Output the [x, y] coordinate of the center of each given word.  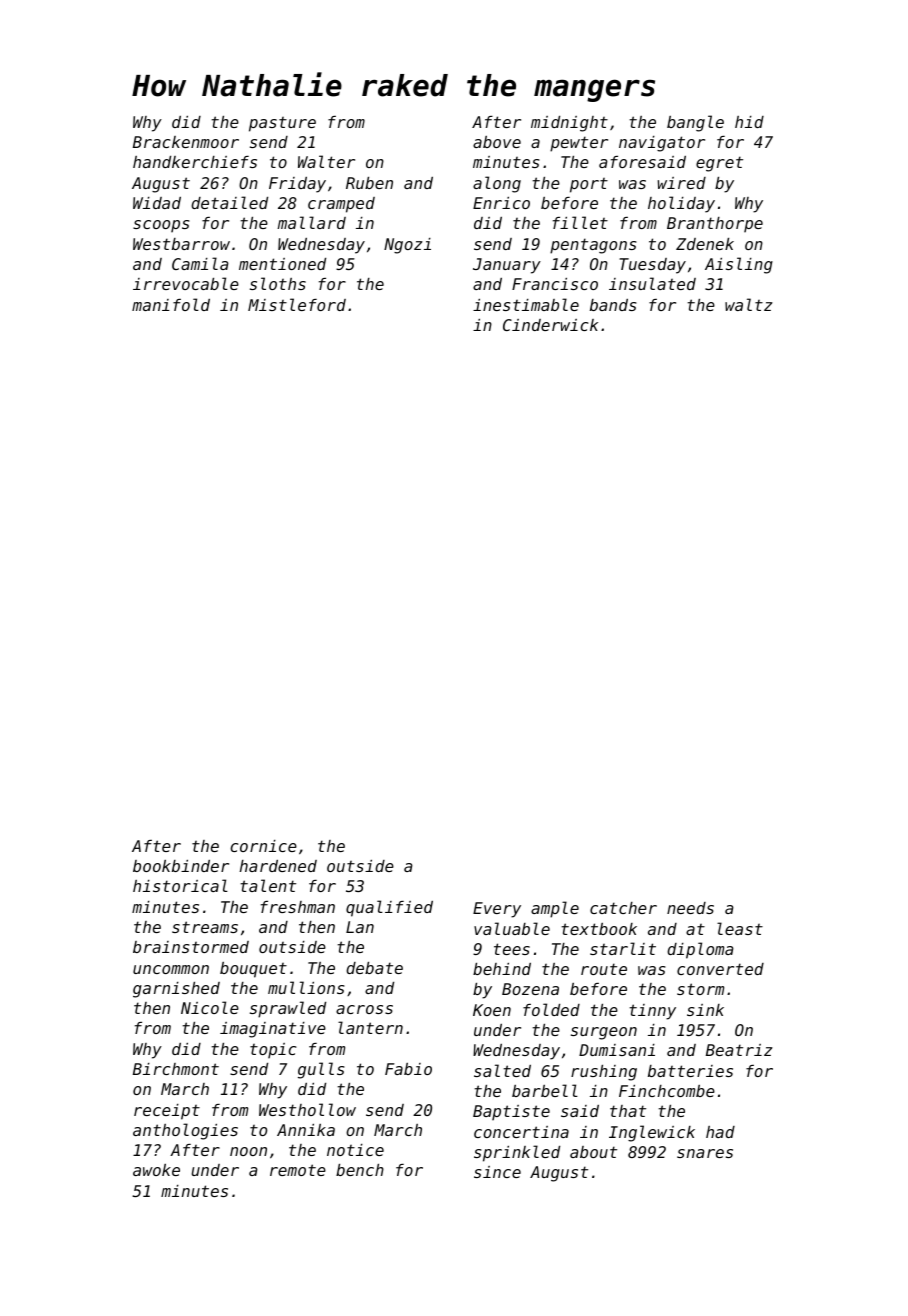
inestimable [526, 304]
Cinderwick [550, 325]
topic [273, 1051]
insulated [652, 283]
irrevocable [186, 283]
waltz [749, 304]
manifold [171, 304]
